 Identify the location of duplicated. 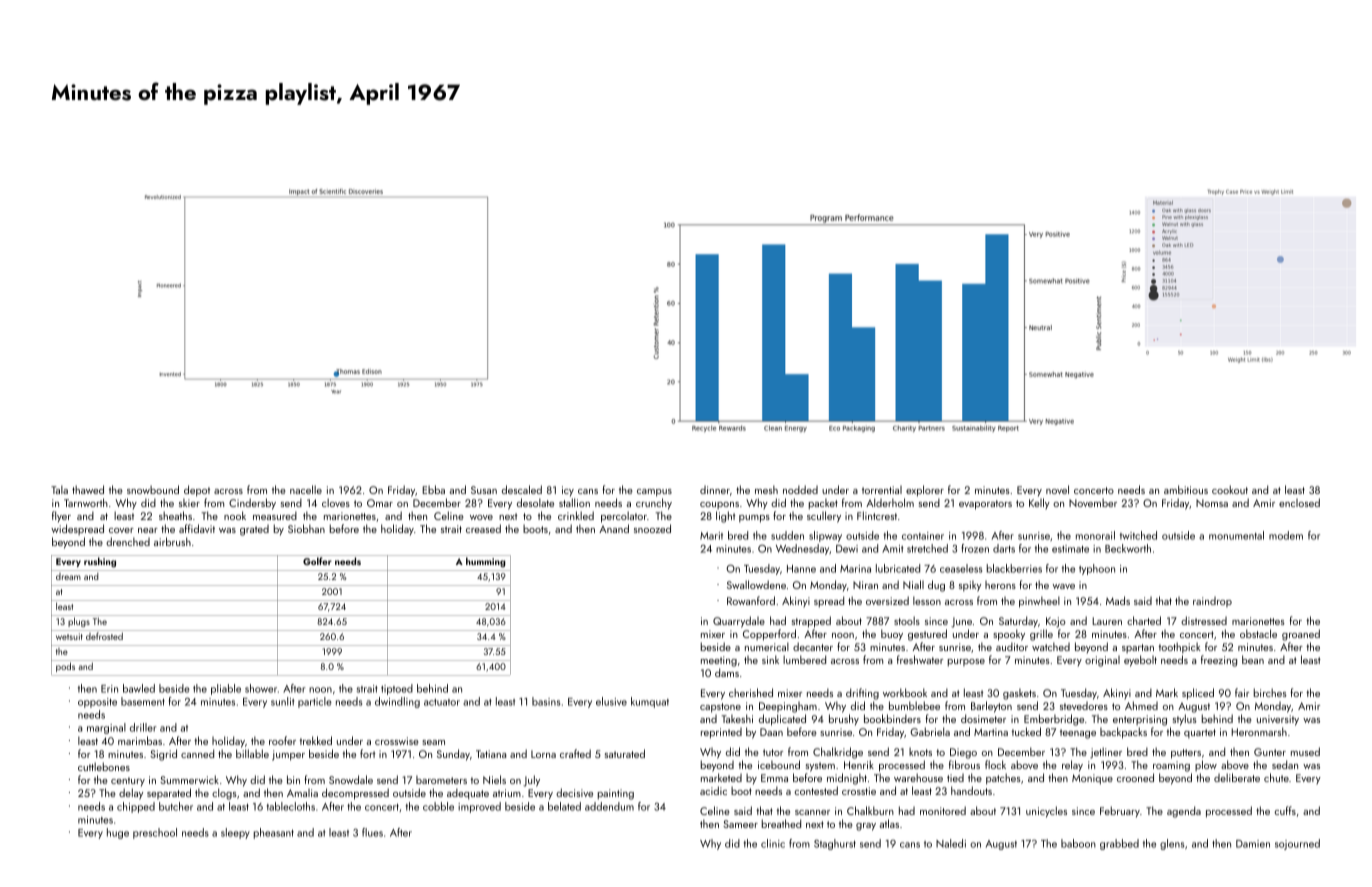
(782, 720).
